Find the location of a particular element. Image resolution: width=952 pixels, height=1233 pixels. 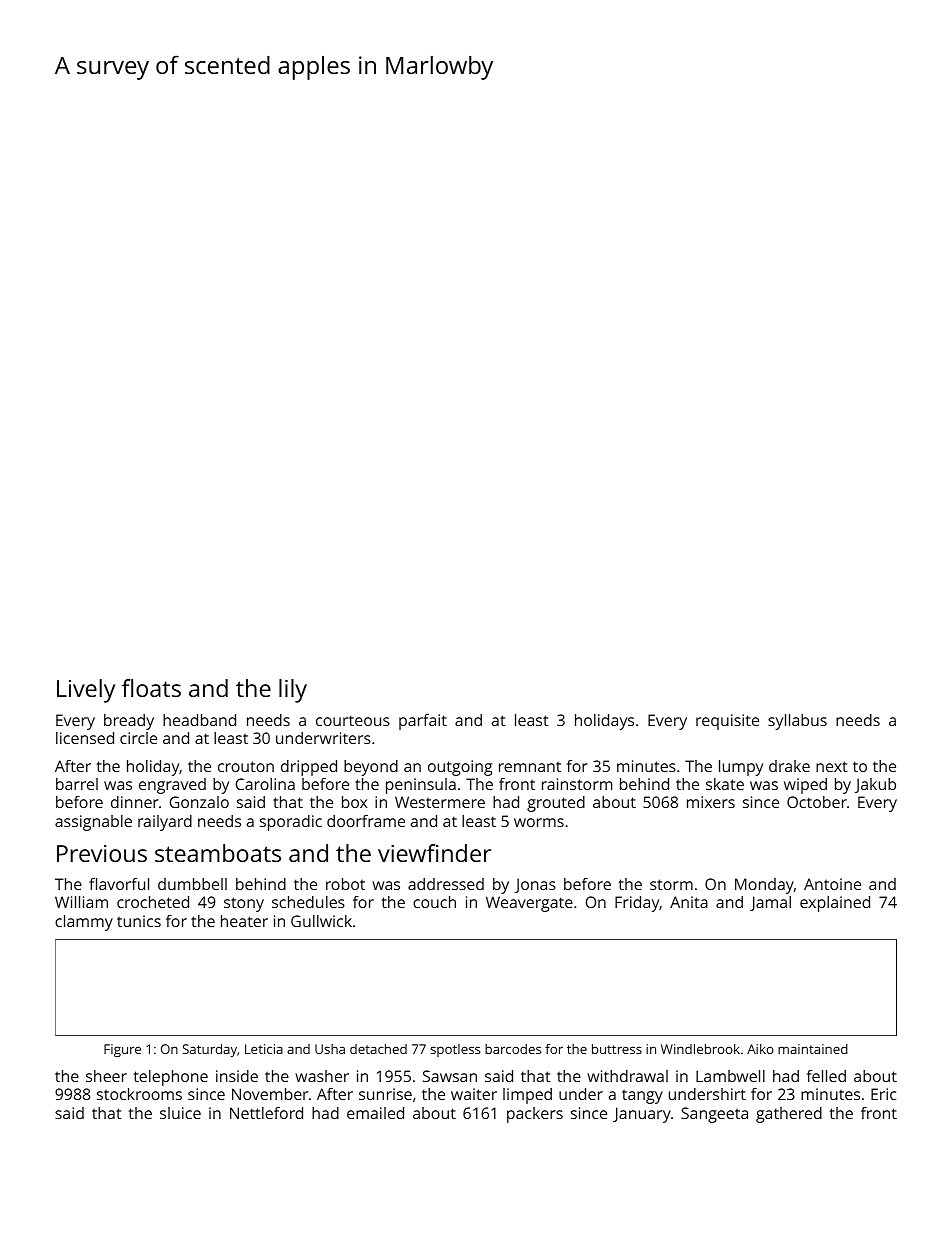

lily is located at coordinates (293, 691).
